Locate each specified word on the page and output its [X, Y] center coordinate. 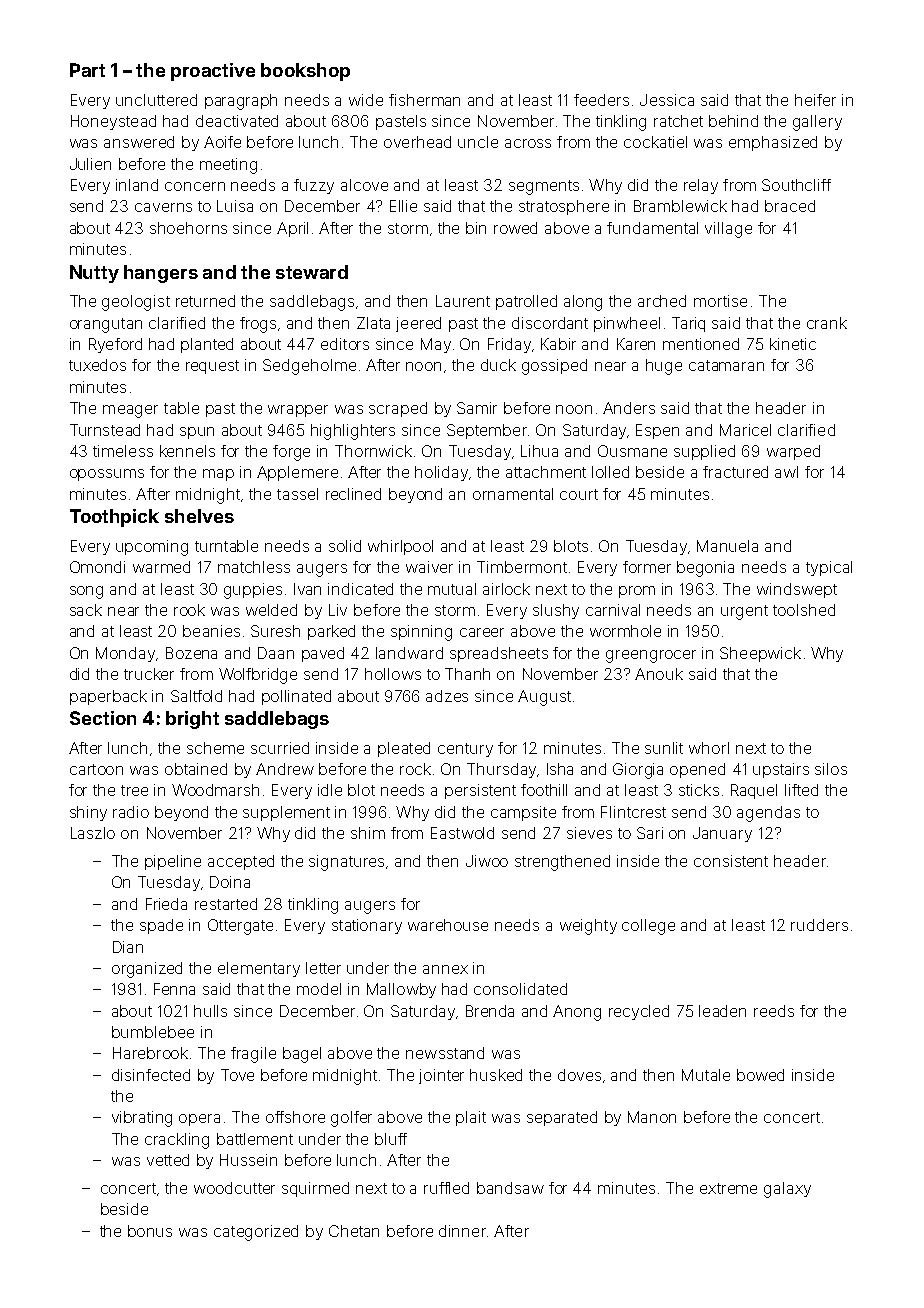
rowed [515, 228]
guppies [253, 591]
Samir [477, 408]
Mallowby [401, 990]
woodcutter [234, 1188]
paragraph [241, 102]
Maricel [745, 430]
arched [662, 301]
